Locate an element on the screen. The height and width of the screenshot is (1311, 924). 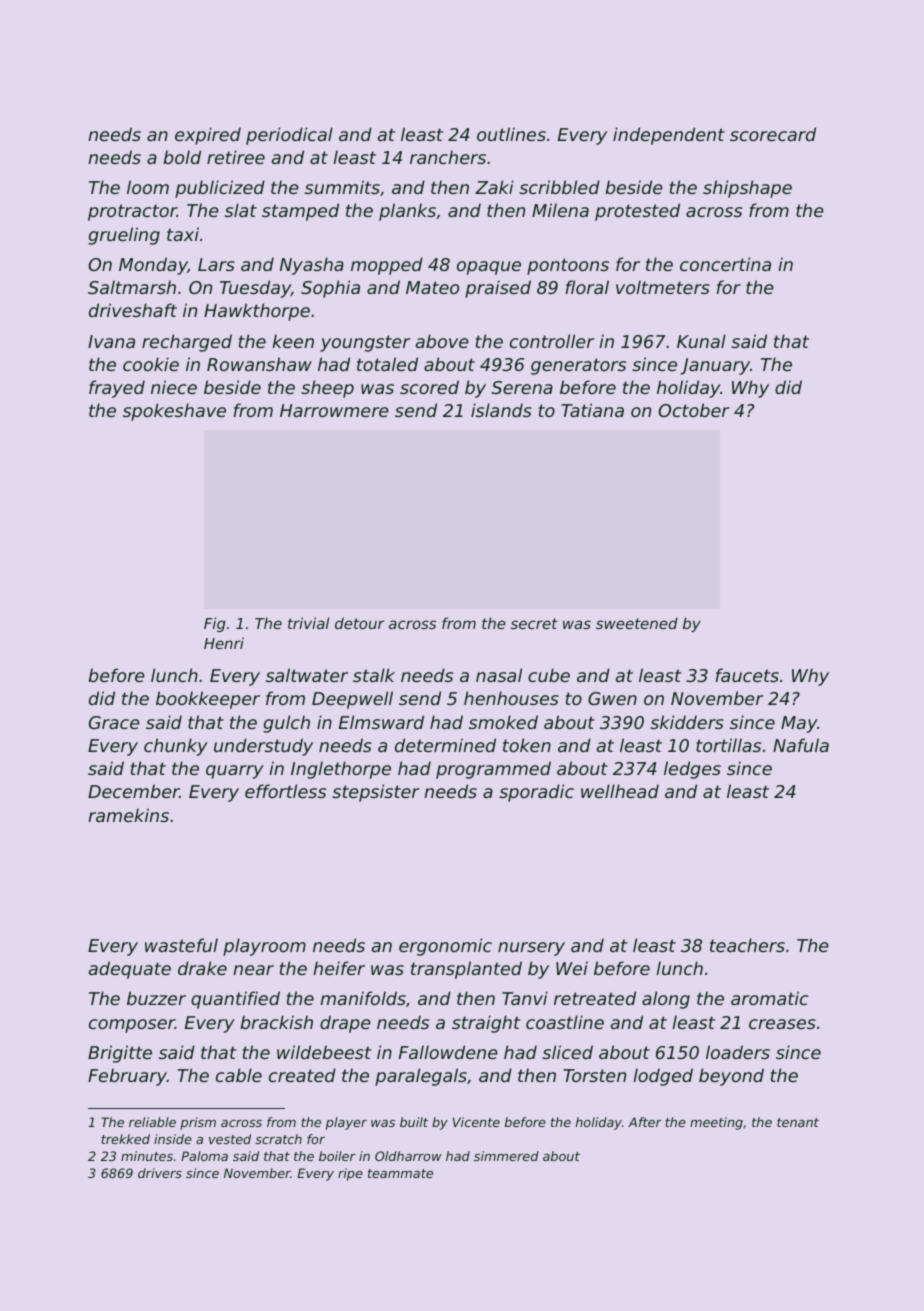
controller is located at coordinates (552, 341).
